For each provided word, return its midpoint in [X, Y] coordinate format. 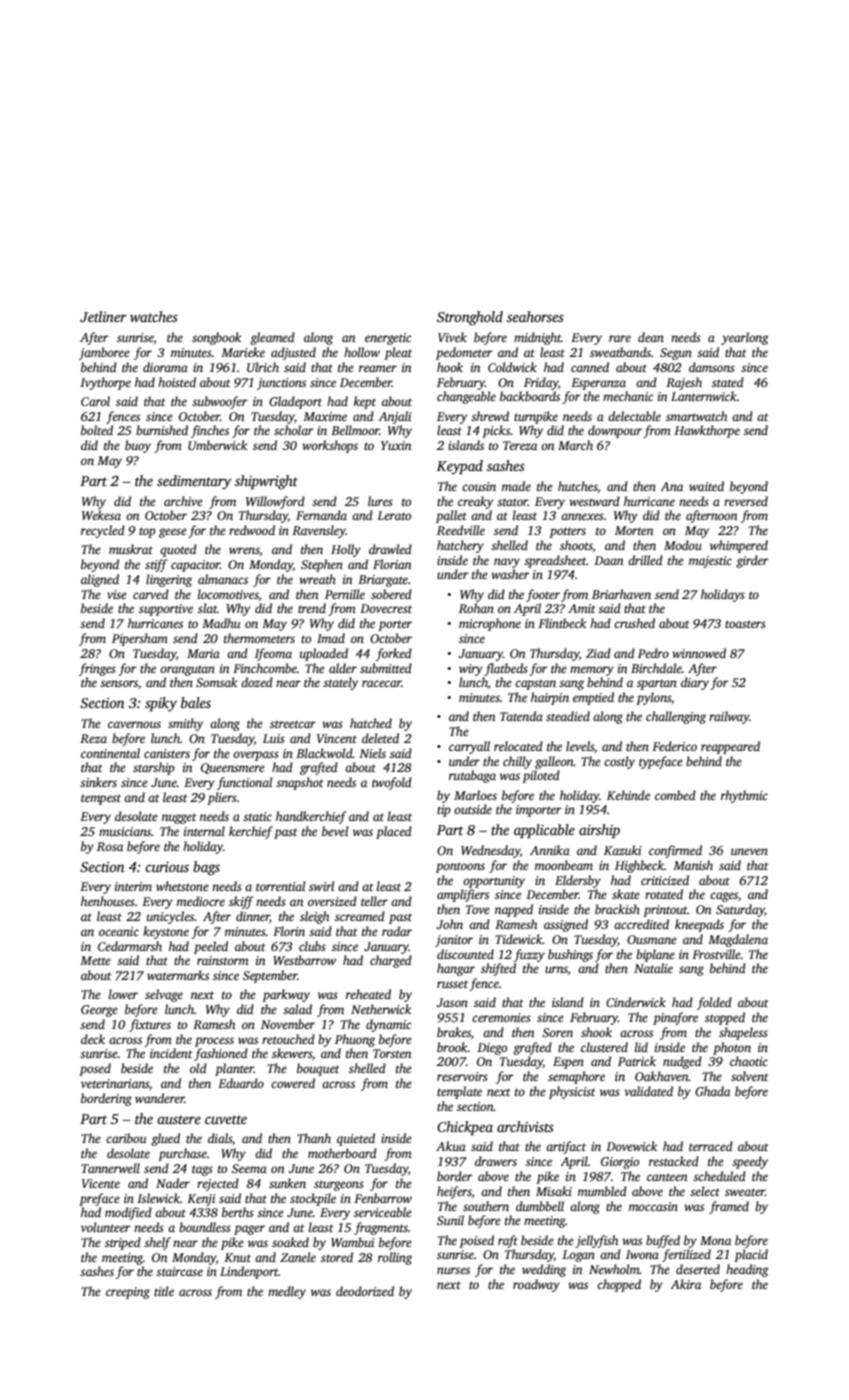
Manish [693, 865]
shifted [498, 969]
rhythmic [744, 796]
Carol [95, 401]
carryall [469, 747]
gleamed [272, 338]
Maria [203, 653]
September [270, 976]
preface [99, 1199]
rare [620, 338]
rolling [395, 1258]
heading [747, 1270]
